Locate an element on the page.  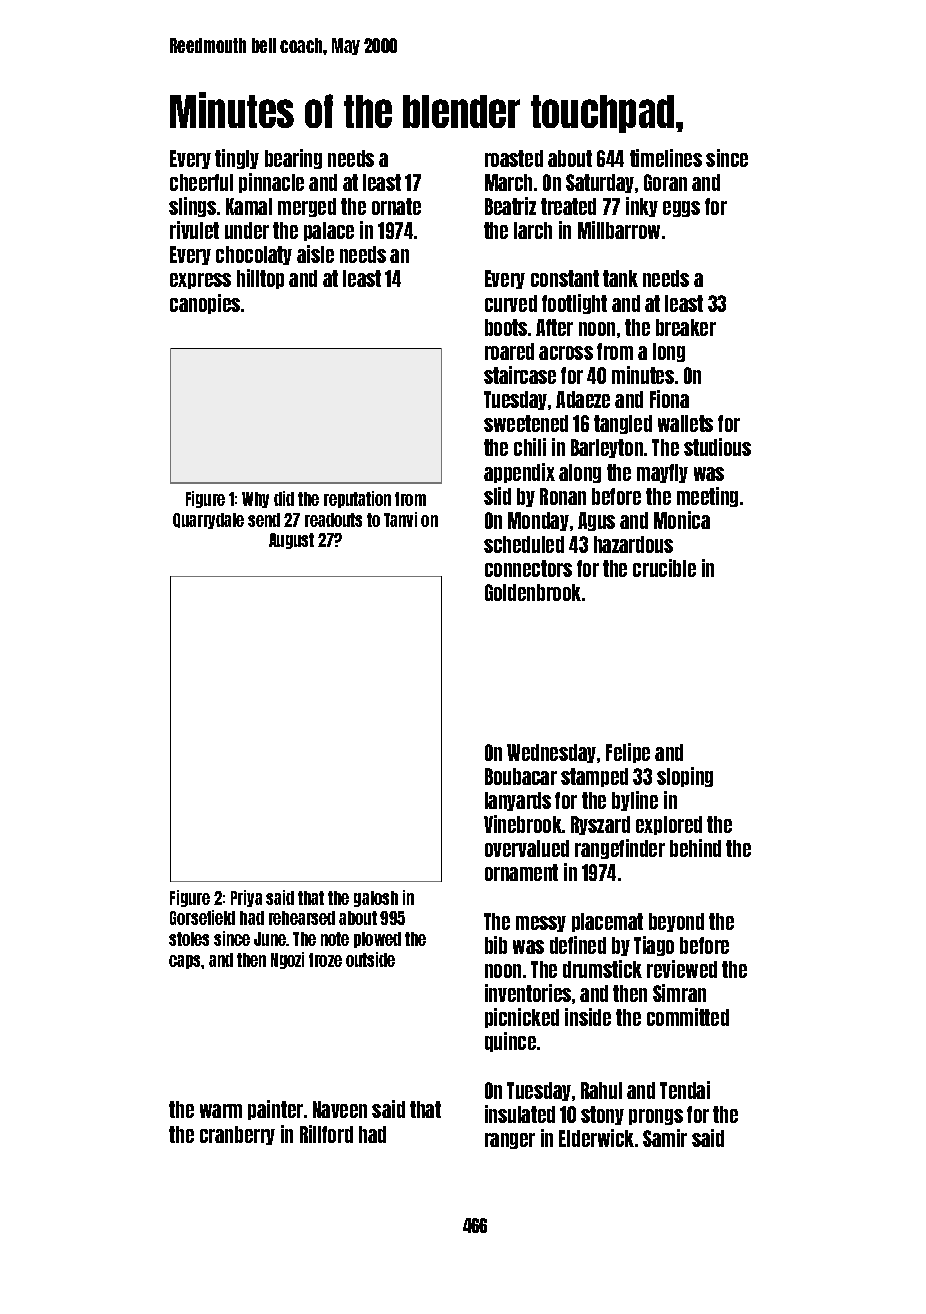
slid is located at coordinates (497, 496).
